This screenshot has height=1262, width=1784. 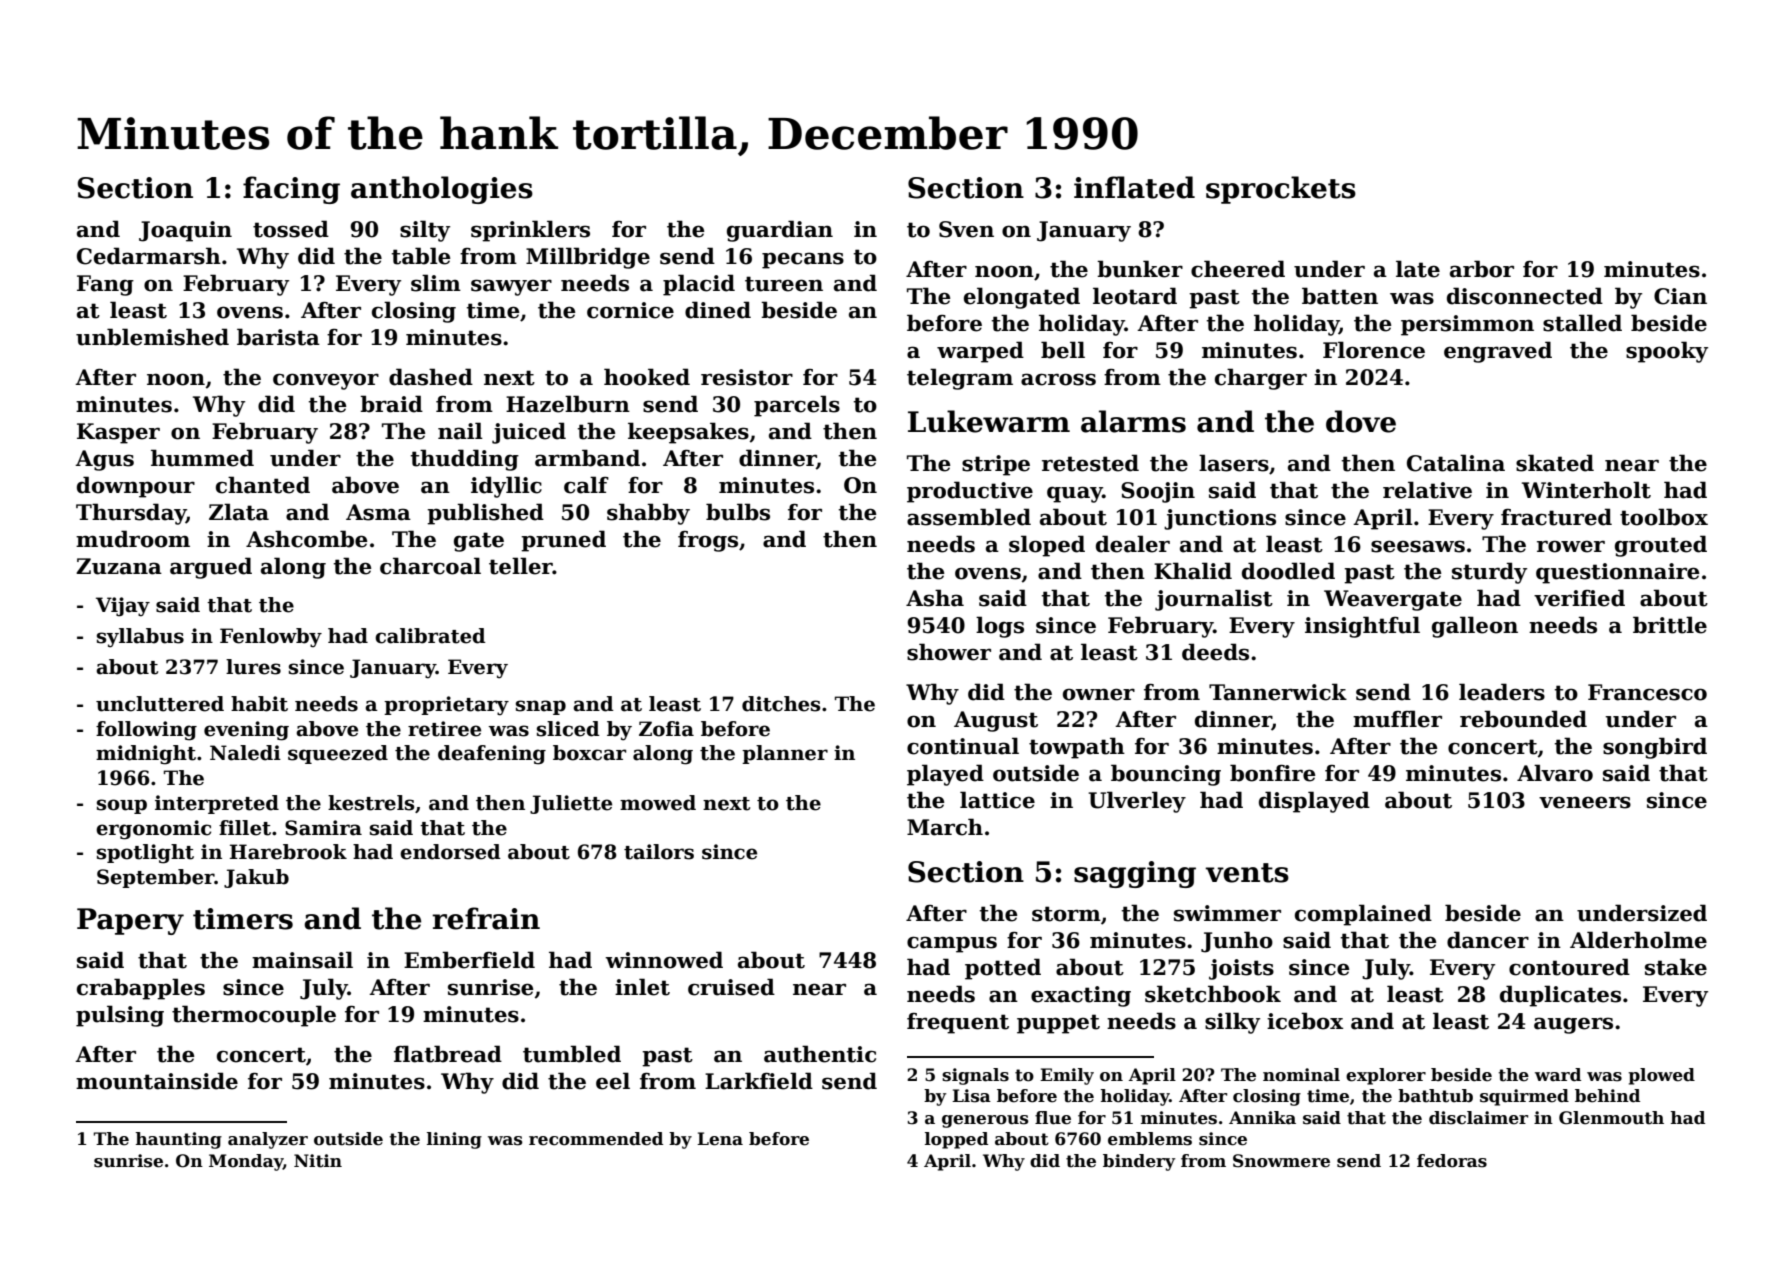 I want to click on doodled, so click(x=1288, y=571).
